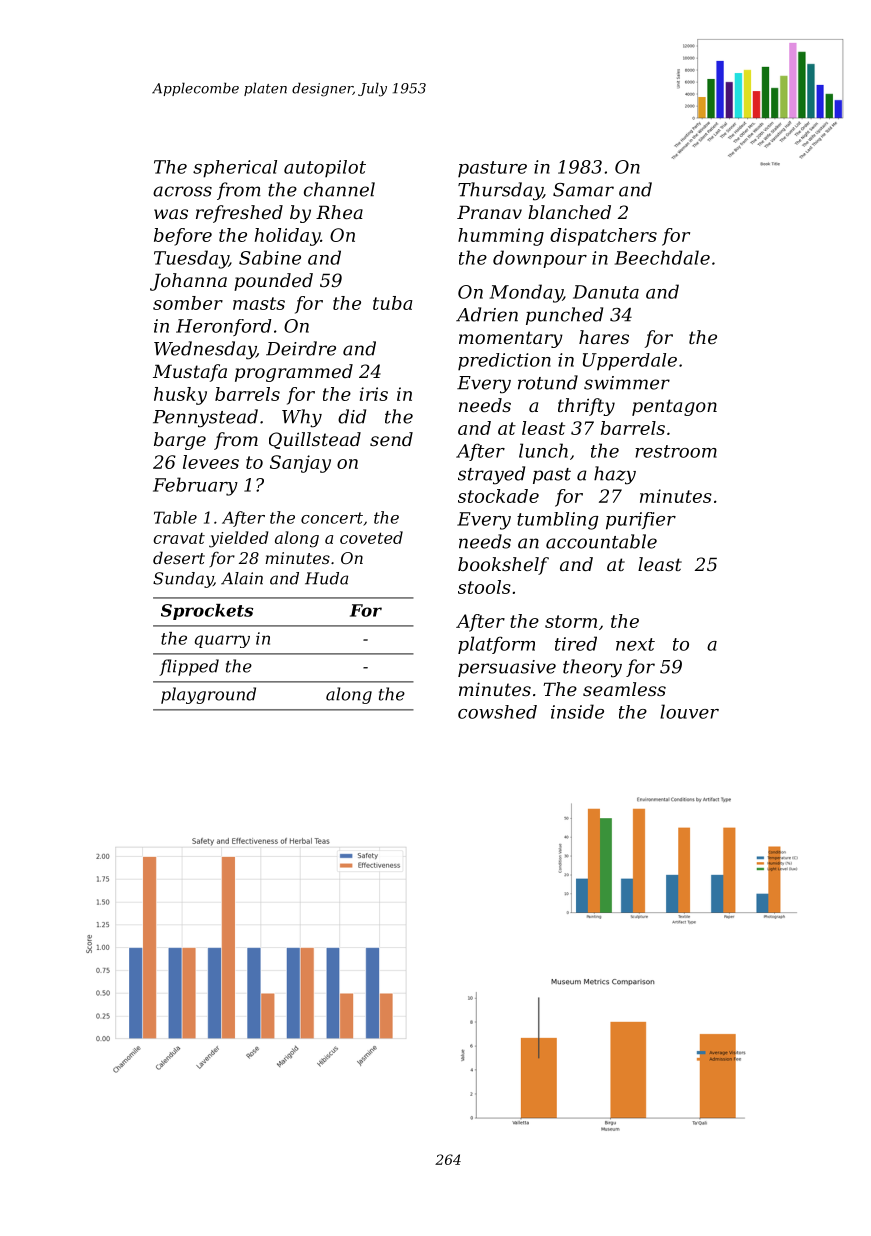 The height and width of the screenshot is (1236, 871). Describe the element at coordinates (300, 464) in the screenshot. I see `Sanjay` at that location.
